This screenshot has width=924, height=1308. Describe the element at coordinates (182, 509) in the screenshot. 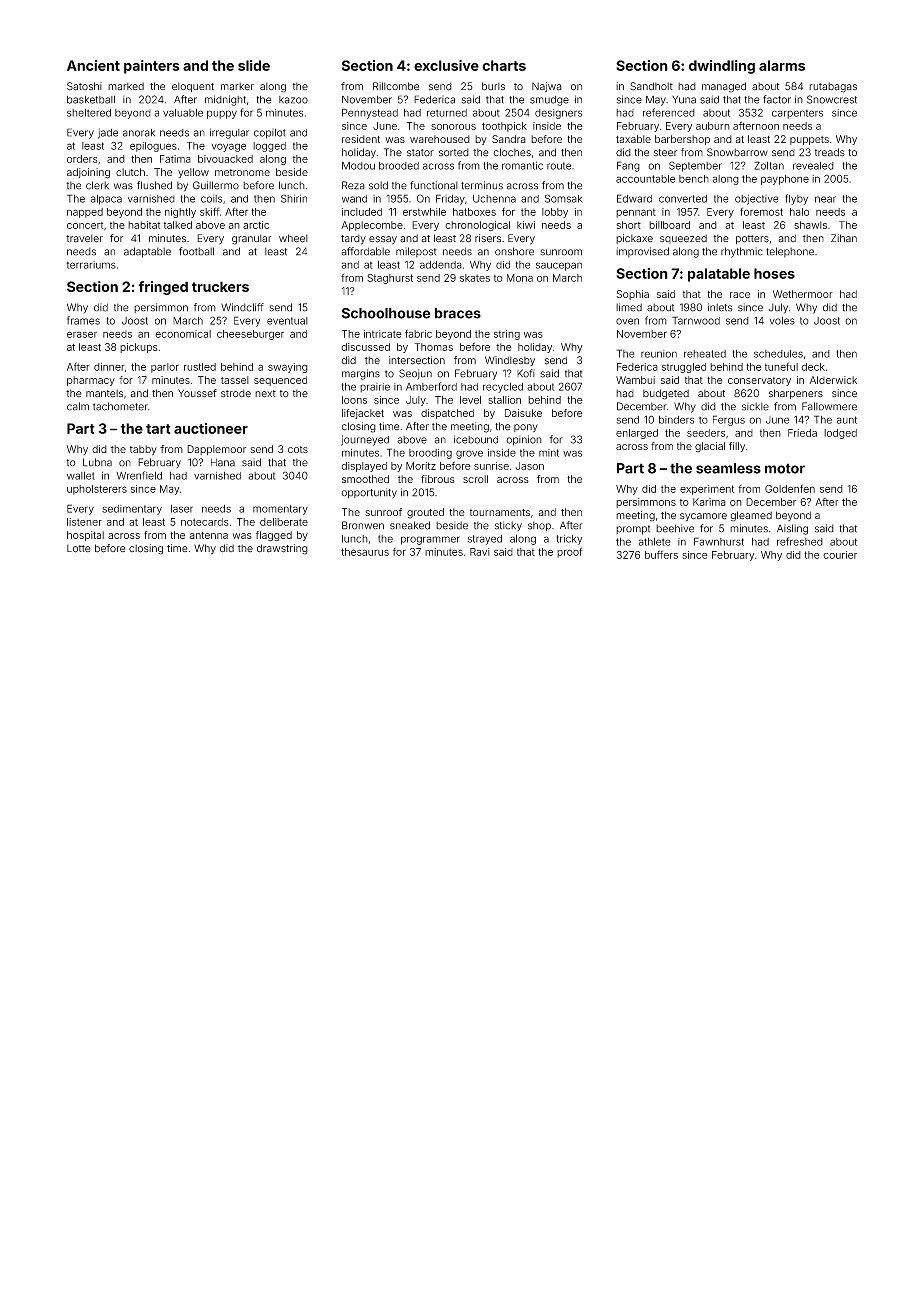

I see `laser` at that location.
